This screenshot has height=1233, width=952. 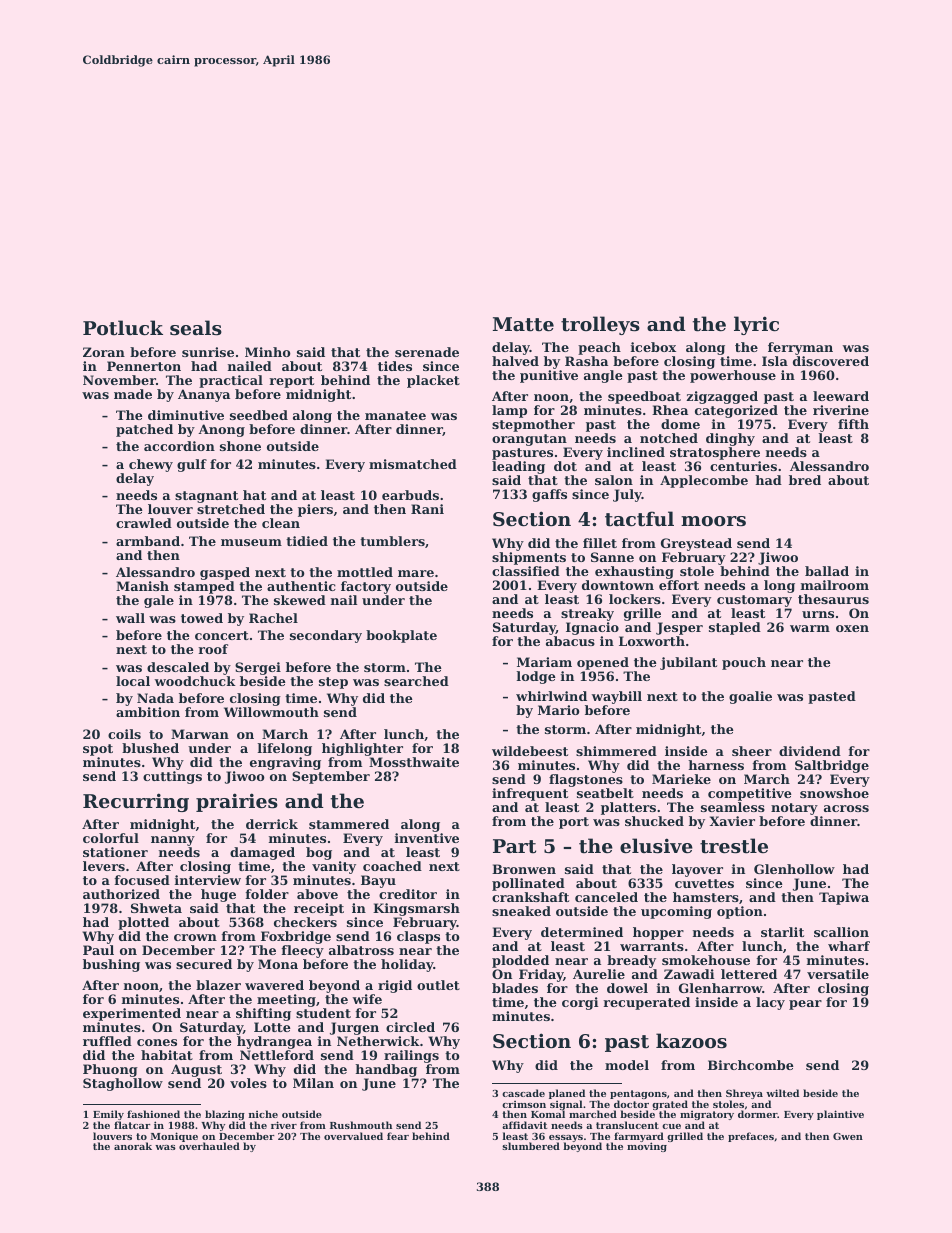 What do you see at coordinates (416, 681) in the screenshot?
I see `searched` at bounding box center [416, 681].
